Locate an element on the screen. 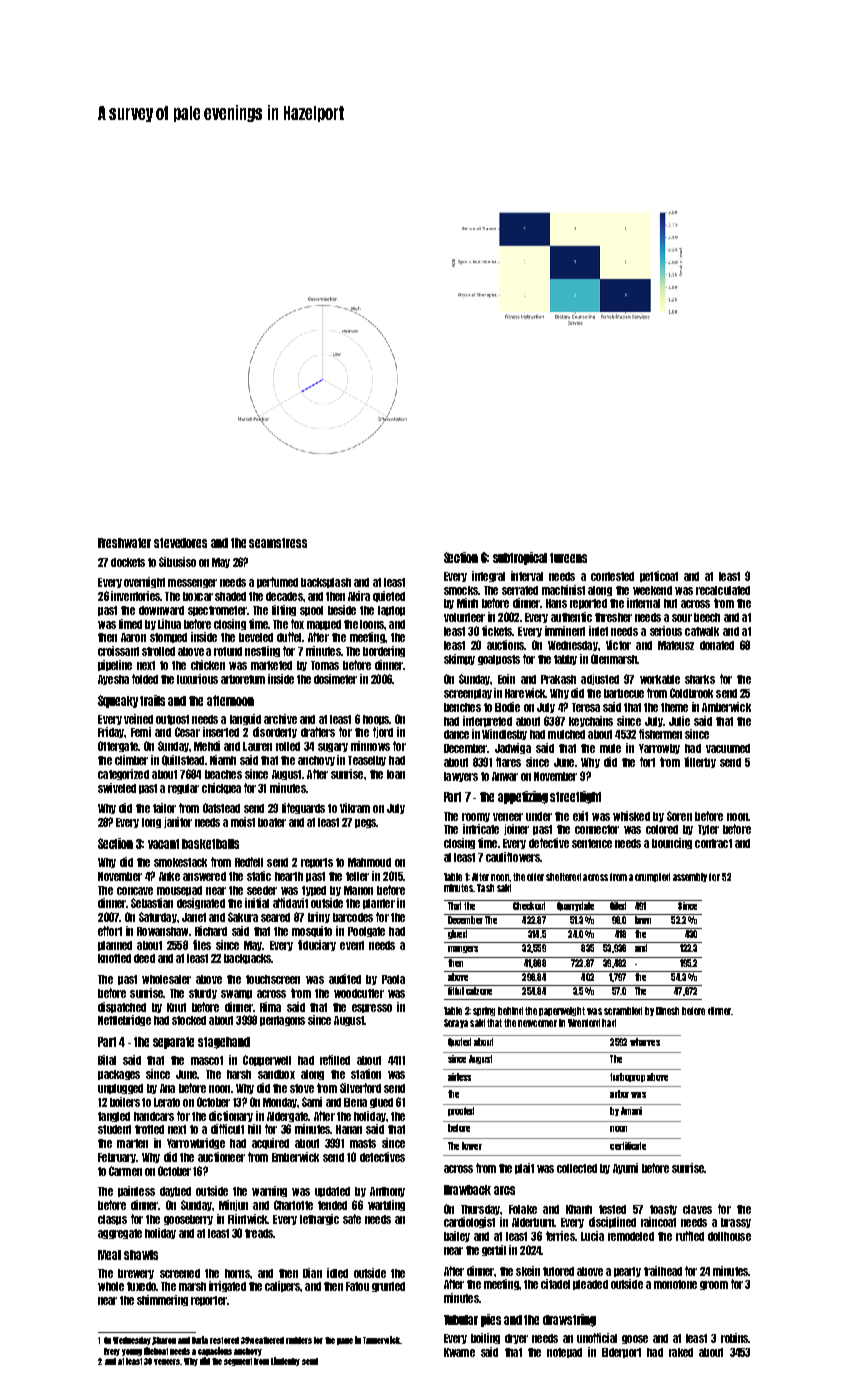  integral is located at coordinates (488, 576).
